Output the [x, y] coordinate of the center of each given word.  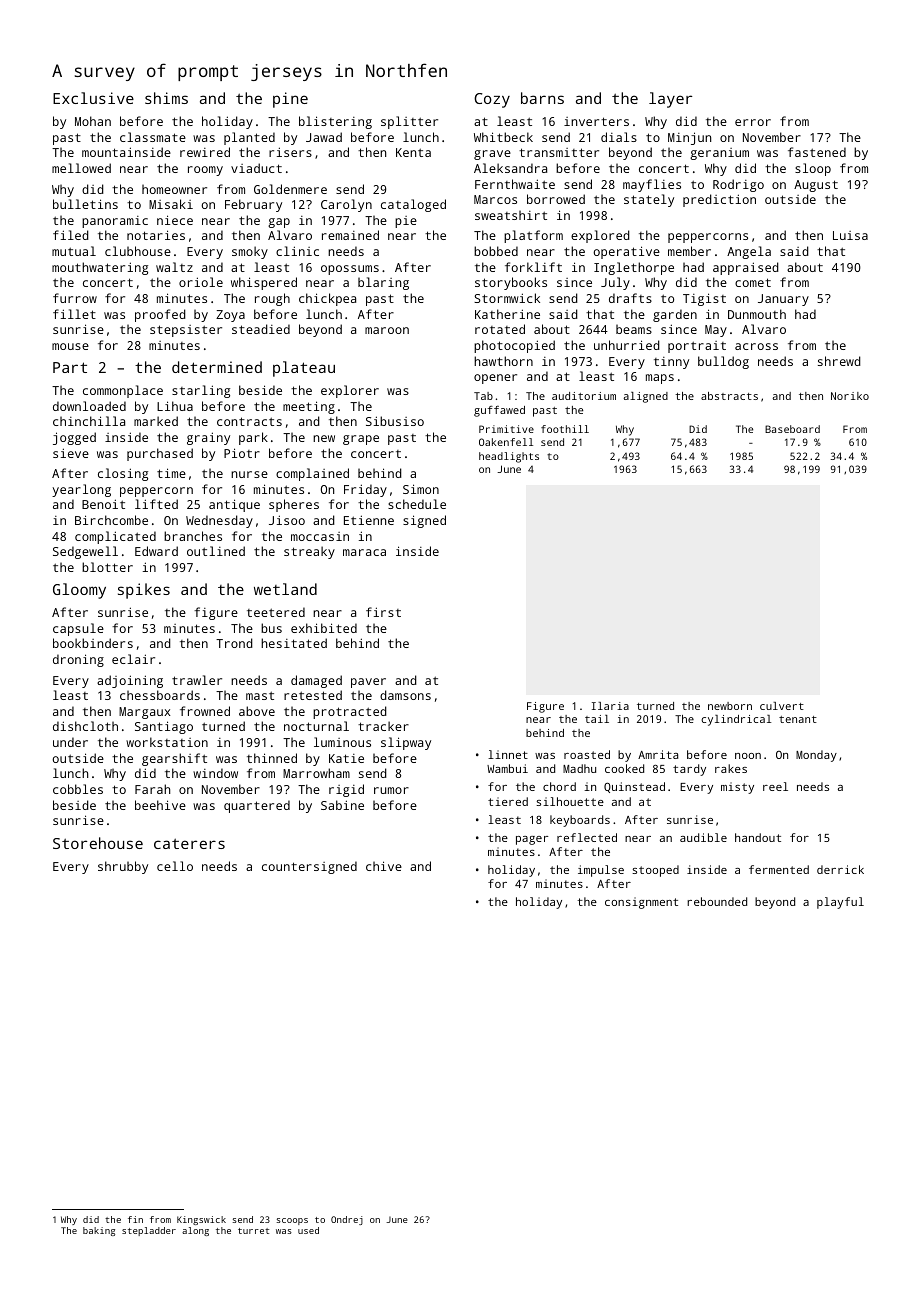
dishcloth [85, 726]
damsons [405, 695]
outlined [216, 551]
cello [175, 866]
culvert [782, 706]
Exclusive [93, 98]
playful [840, 903]
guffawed [499, 411]
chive [384, 866]
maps [660, 379]
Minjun [689, 138]
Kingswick [201, 1220]
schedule [417, 504]
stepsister [186, 331]
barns [542, 98]
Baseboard [792, 429]
